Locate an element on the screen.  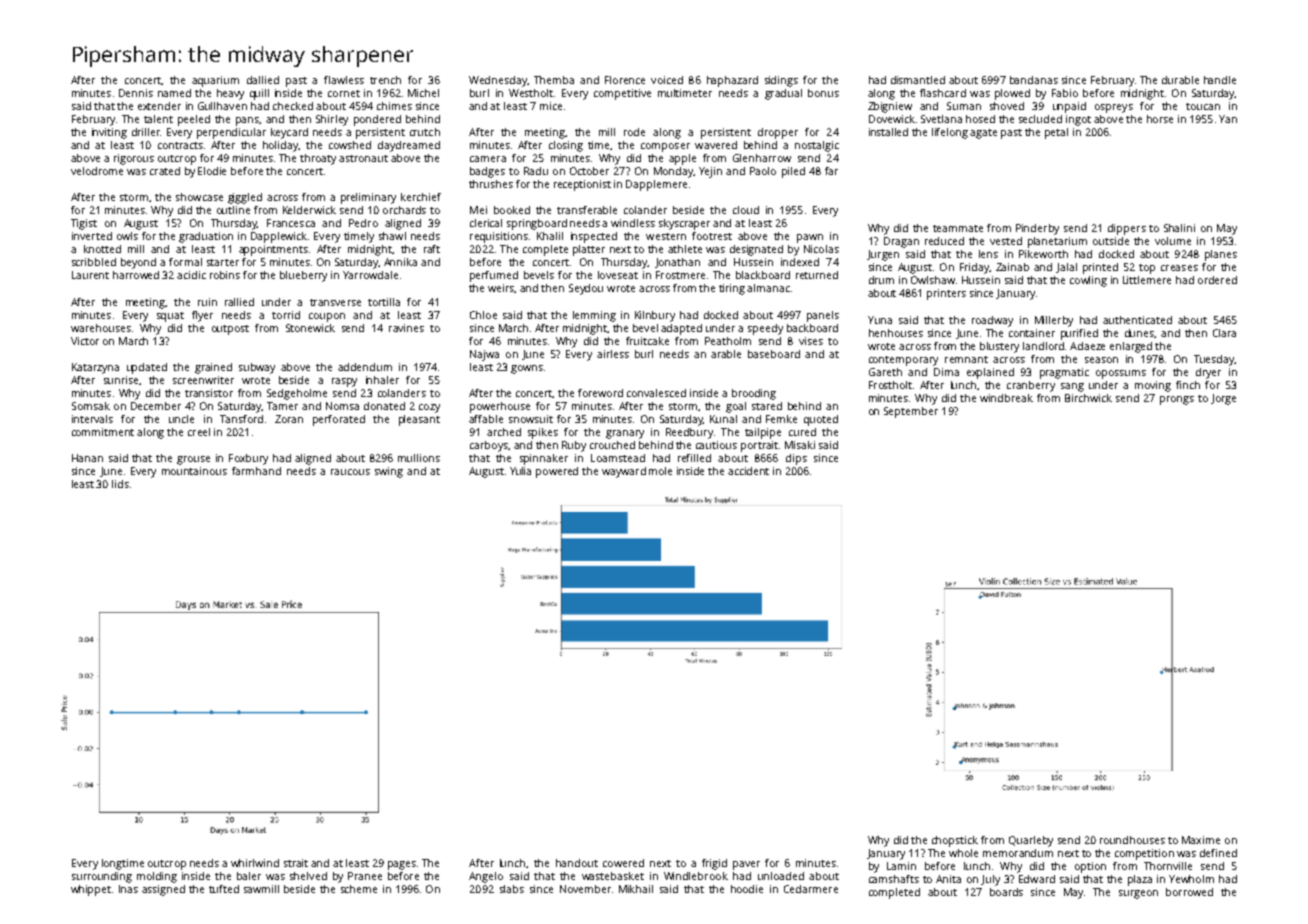
Jorge is located at coordinates (1223, 399).
